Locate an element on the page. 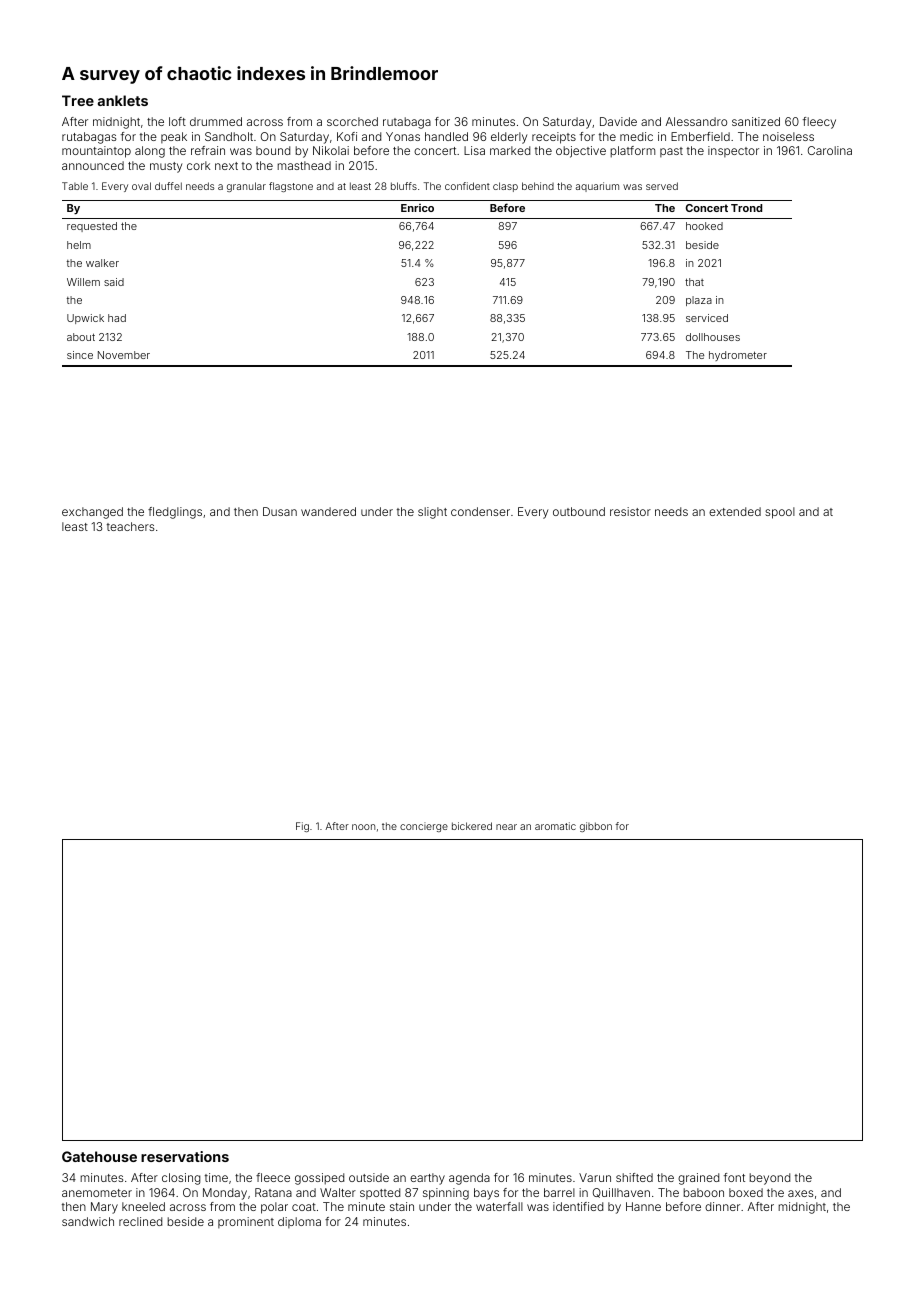 The width and height of the page is (924, 1308). fleecy is located at coordinates (819, 123).
